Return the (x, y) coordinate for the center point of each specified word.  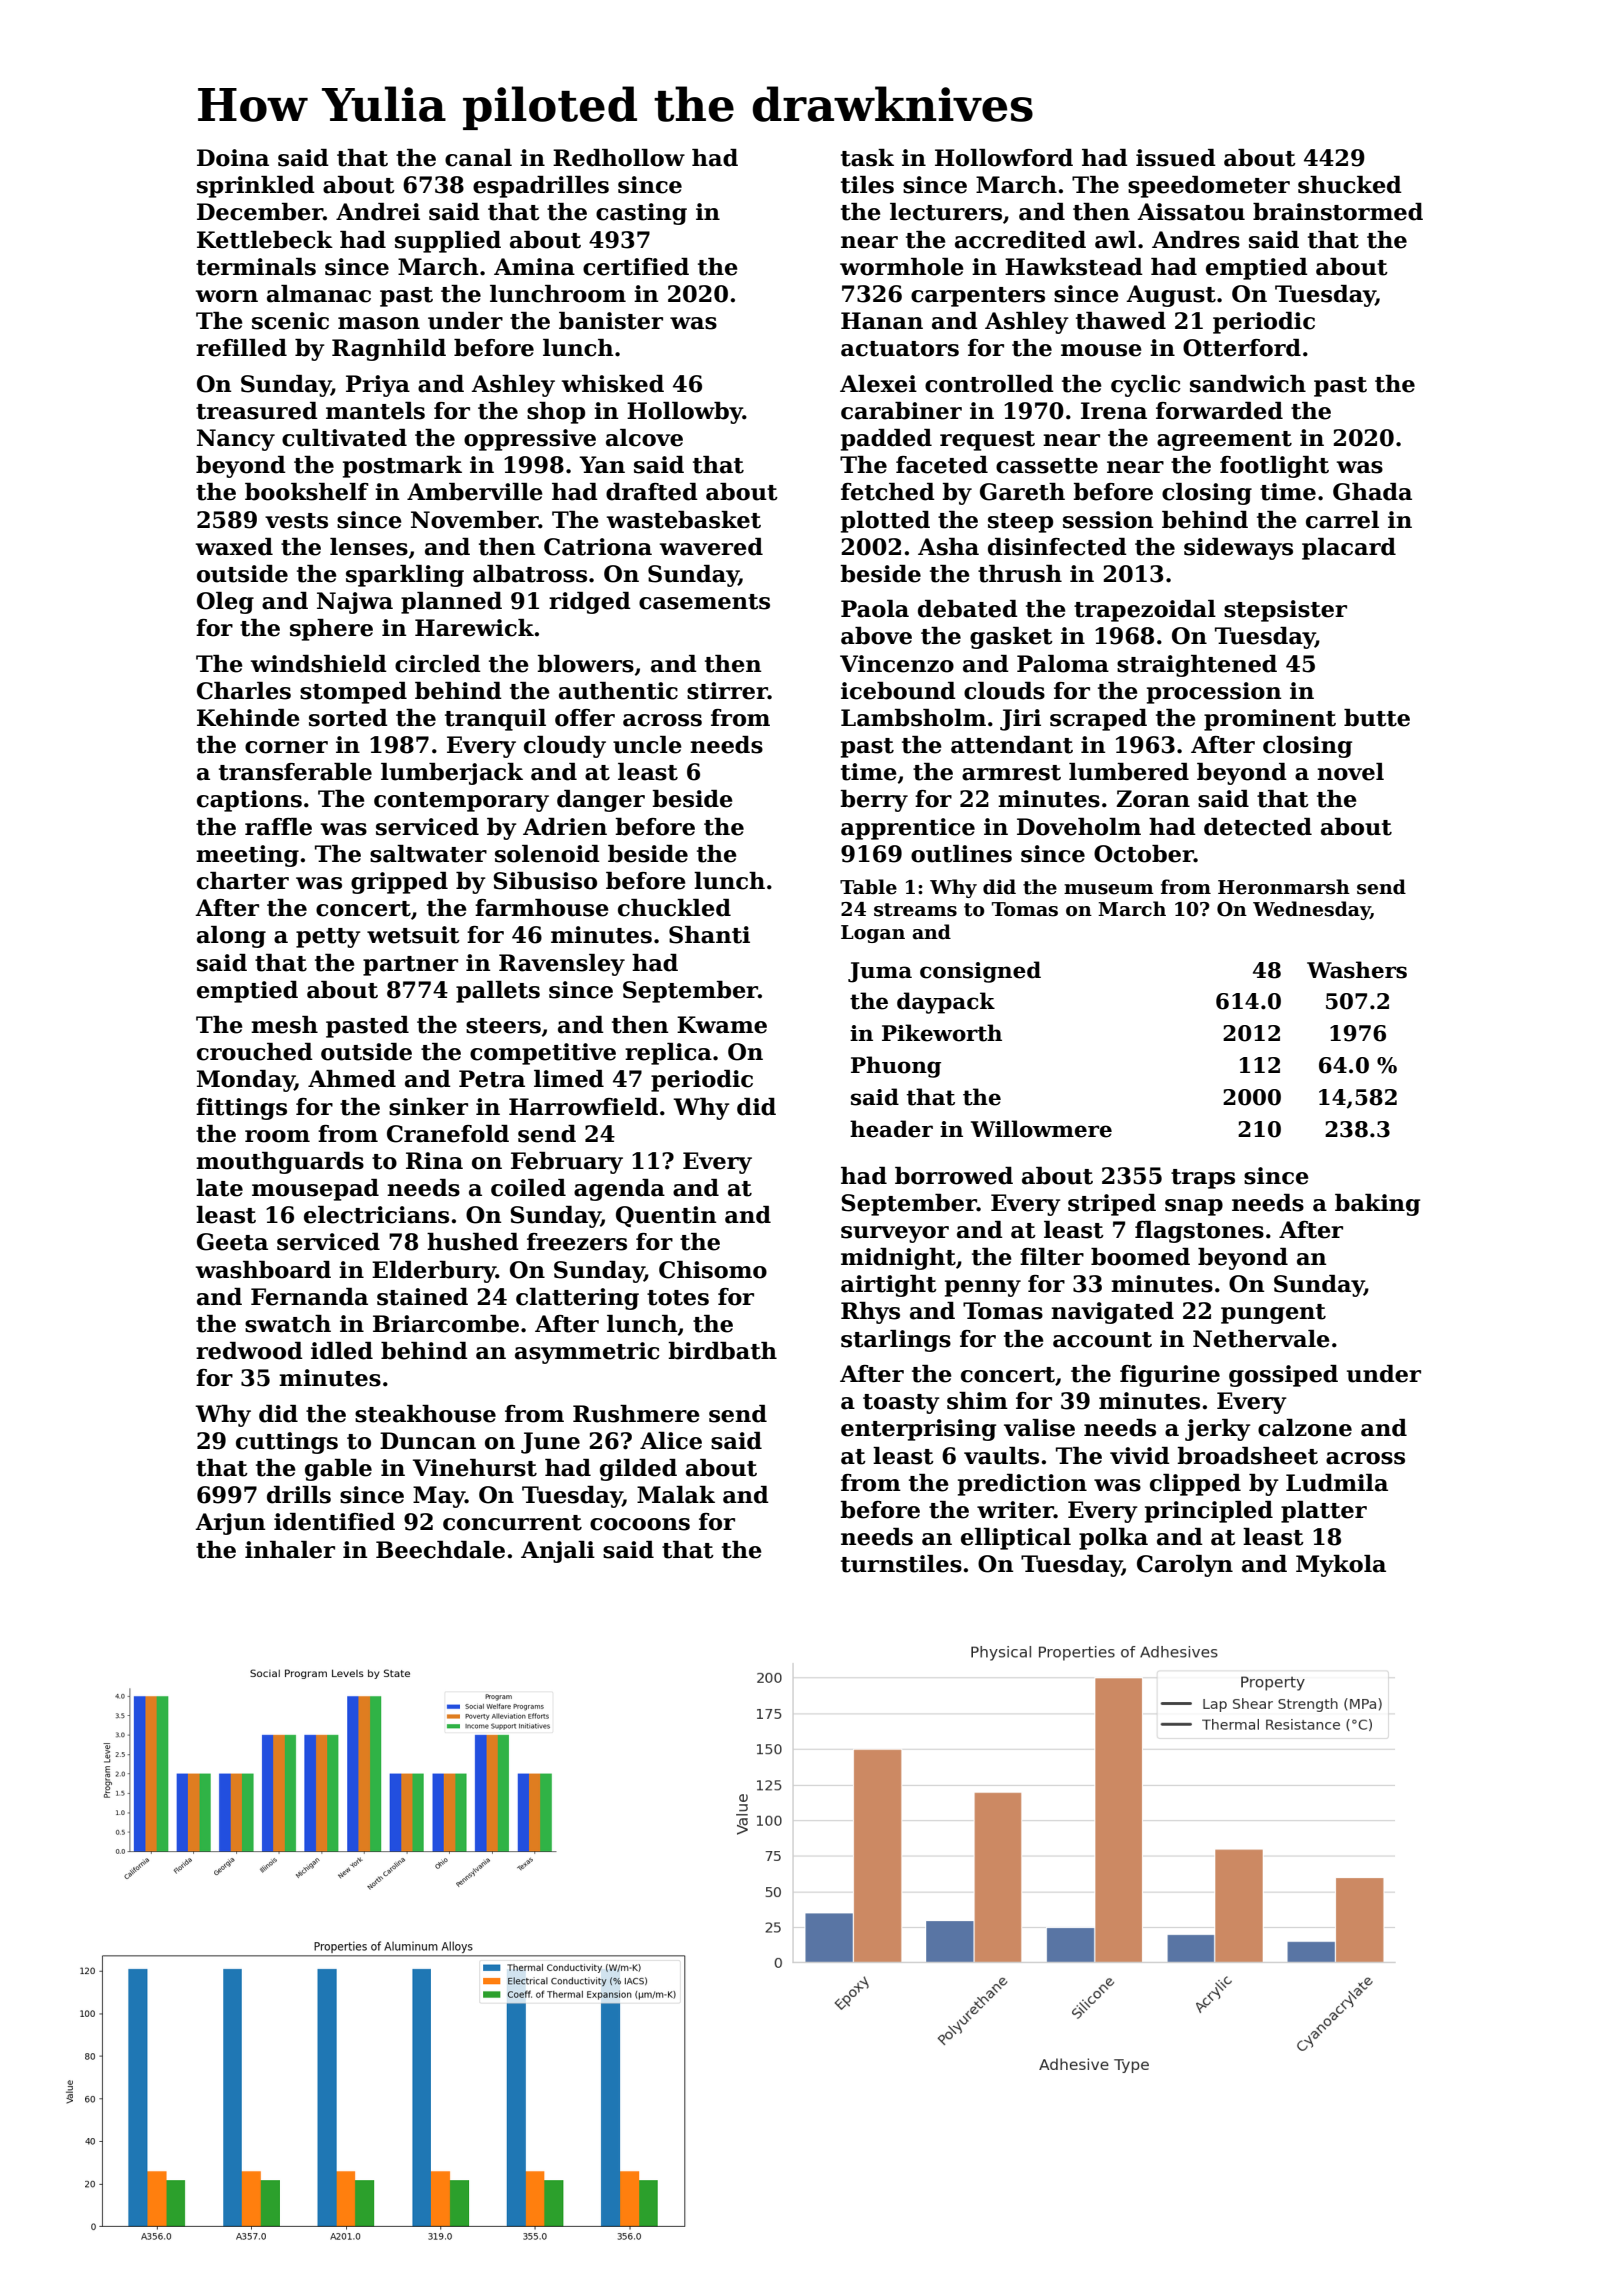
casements (704, 602)
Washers (1357, 970)
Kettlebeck (265, 240)
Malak (676, 1495)
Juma (880, 972)
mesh (284, 1025)
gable (338, 1470)
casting (641, 214)
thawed (1121, 321)
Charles (244, 691)
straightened (1197, 666)
